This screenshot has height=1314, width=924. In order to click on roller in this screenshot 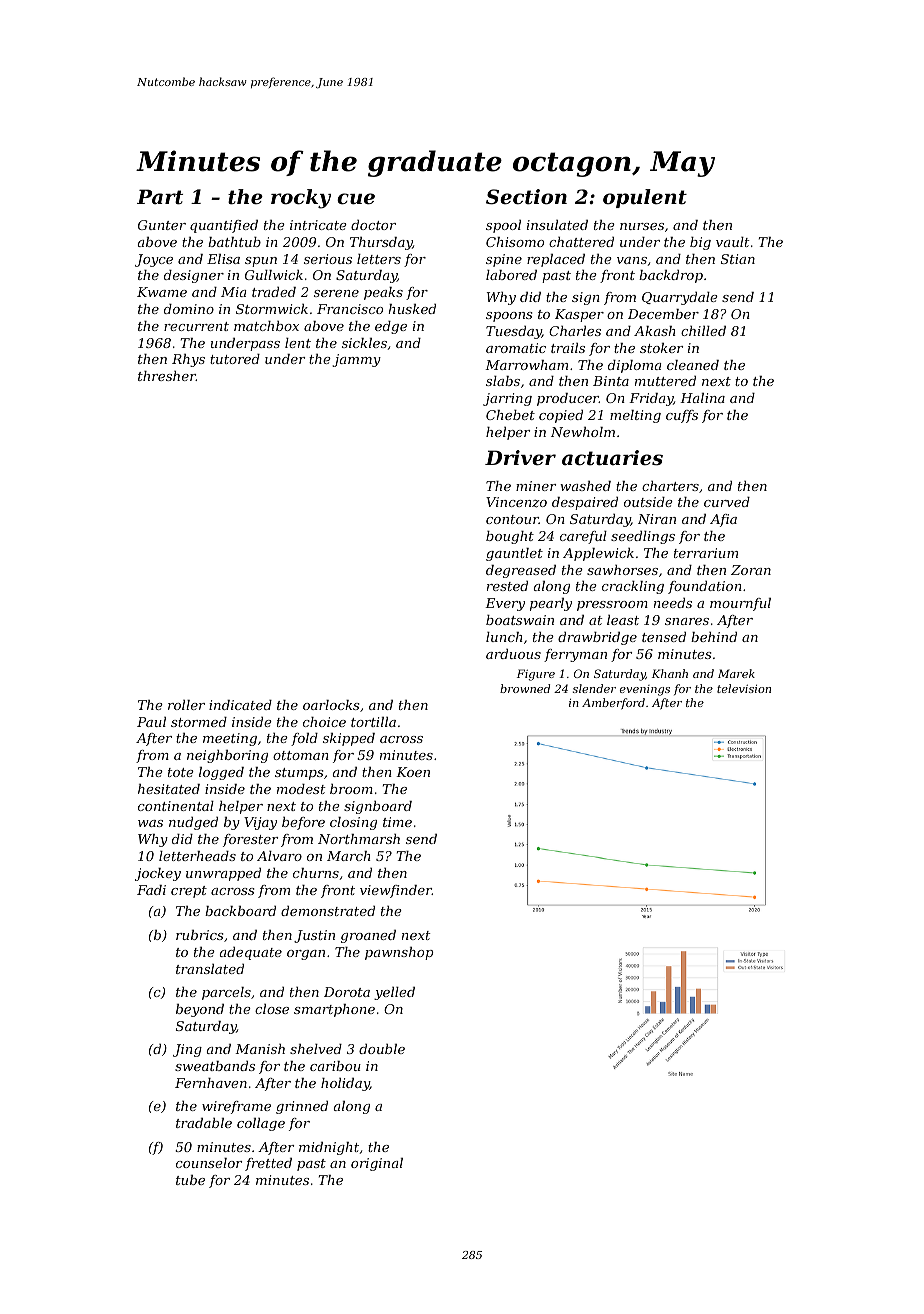, I will do `click(186, 705)`.
